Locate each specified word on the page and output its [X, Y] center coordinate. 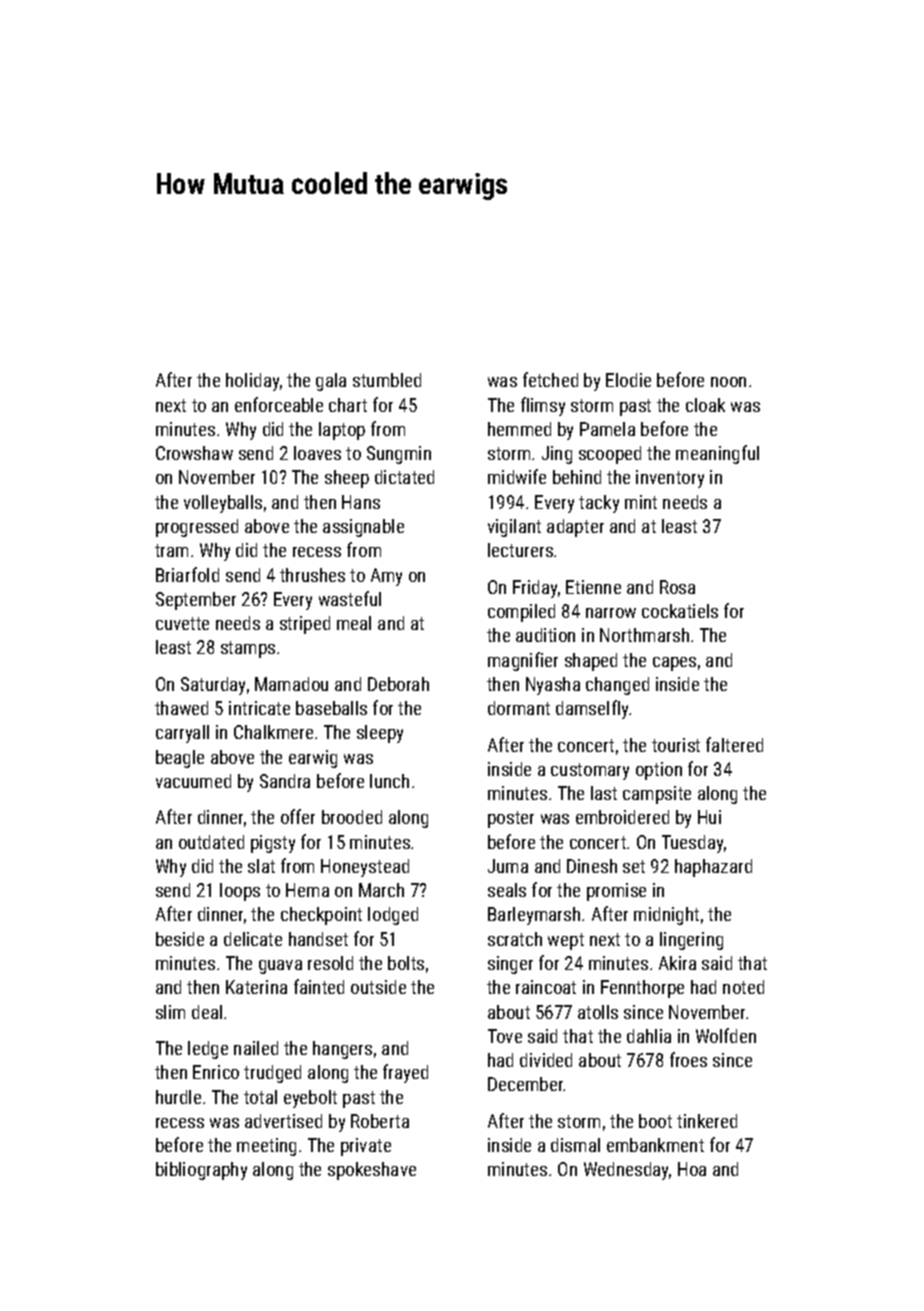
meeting [266, 1147]
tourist [676, 745]
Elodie [628, 380]
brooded [352, 817]
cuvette [182, 623]
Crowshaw [194, 453]
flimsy [543, 406]
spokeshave [372, 1171]
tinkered [707, 1121]
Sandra [285, 781]
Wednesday [626, 1171]
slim [170, 1012]
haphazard [713, 868]
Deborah [398, 684]
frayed [405, 1073]
